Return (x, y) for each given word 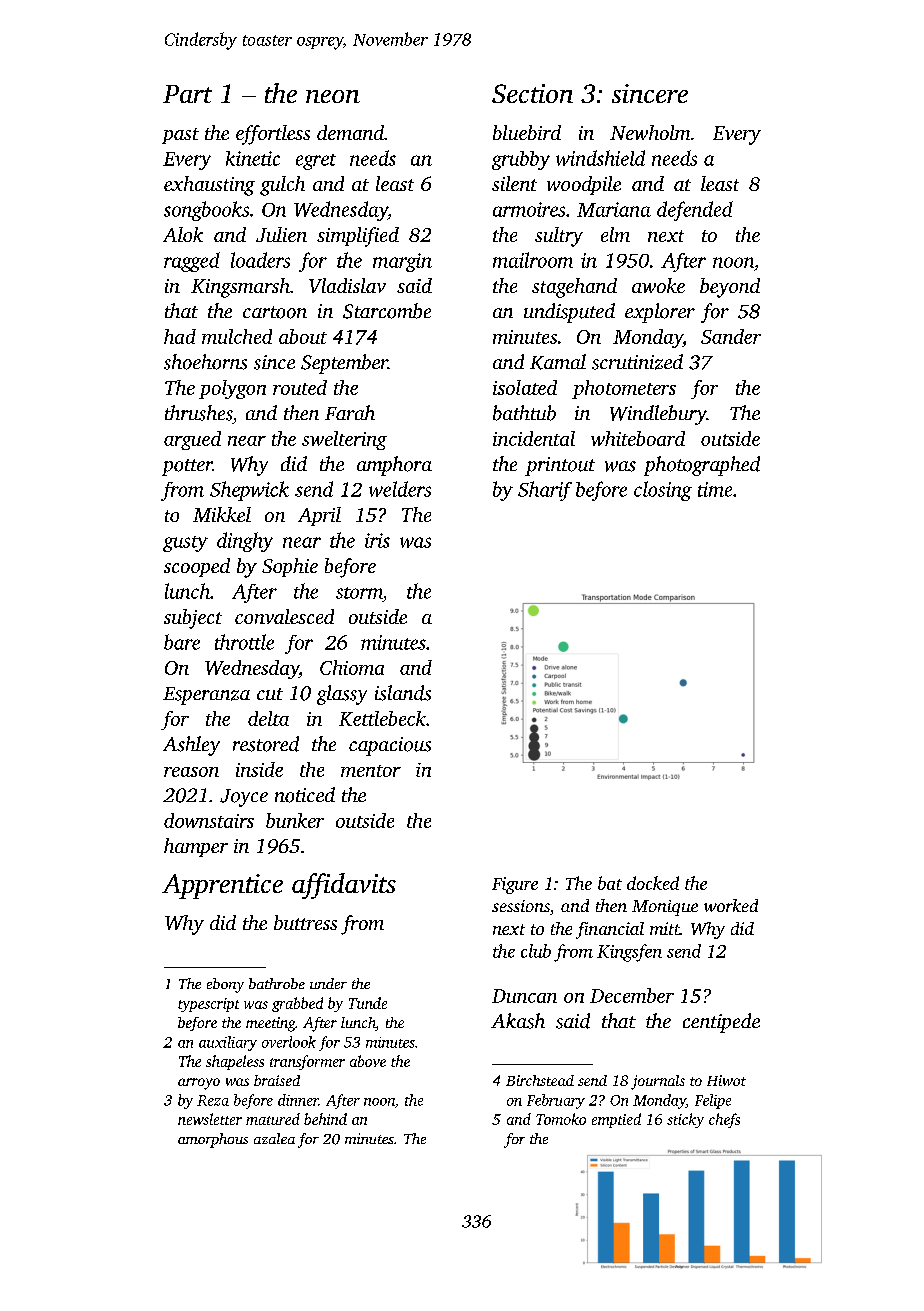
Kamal (558, 362)
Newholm (650, 132)
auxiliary (228, 1043)
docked (653, 883)
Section (532, 93)
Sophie (290, 567)
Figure (515, 885)
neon (333, 96)
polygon (232, 389)
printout (560, 466)
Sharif (545, 491)
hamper (196, 847)
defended (695, 211)
